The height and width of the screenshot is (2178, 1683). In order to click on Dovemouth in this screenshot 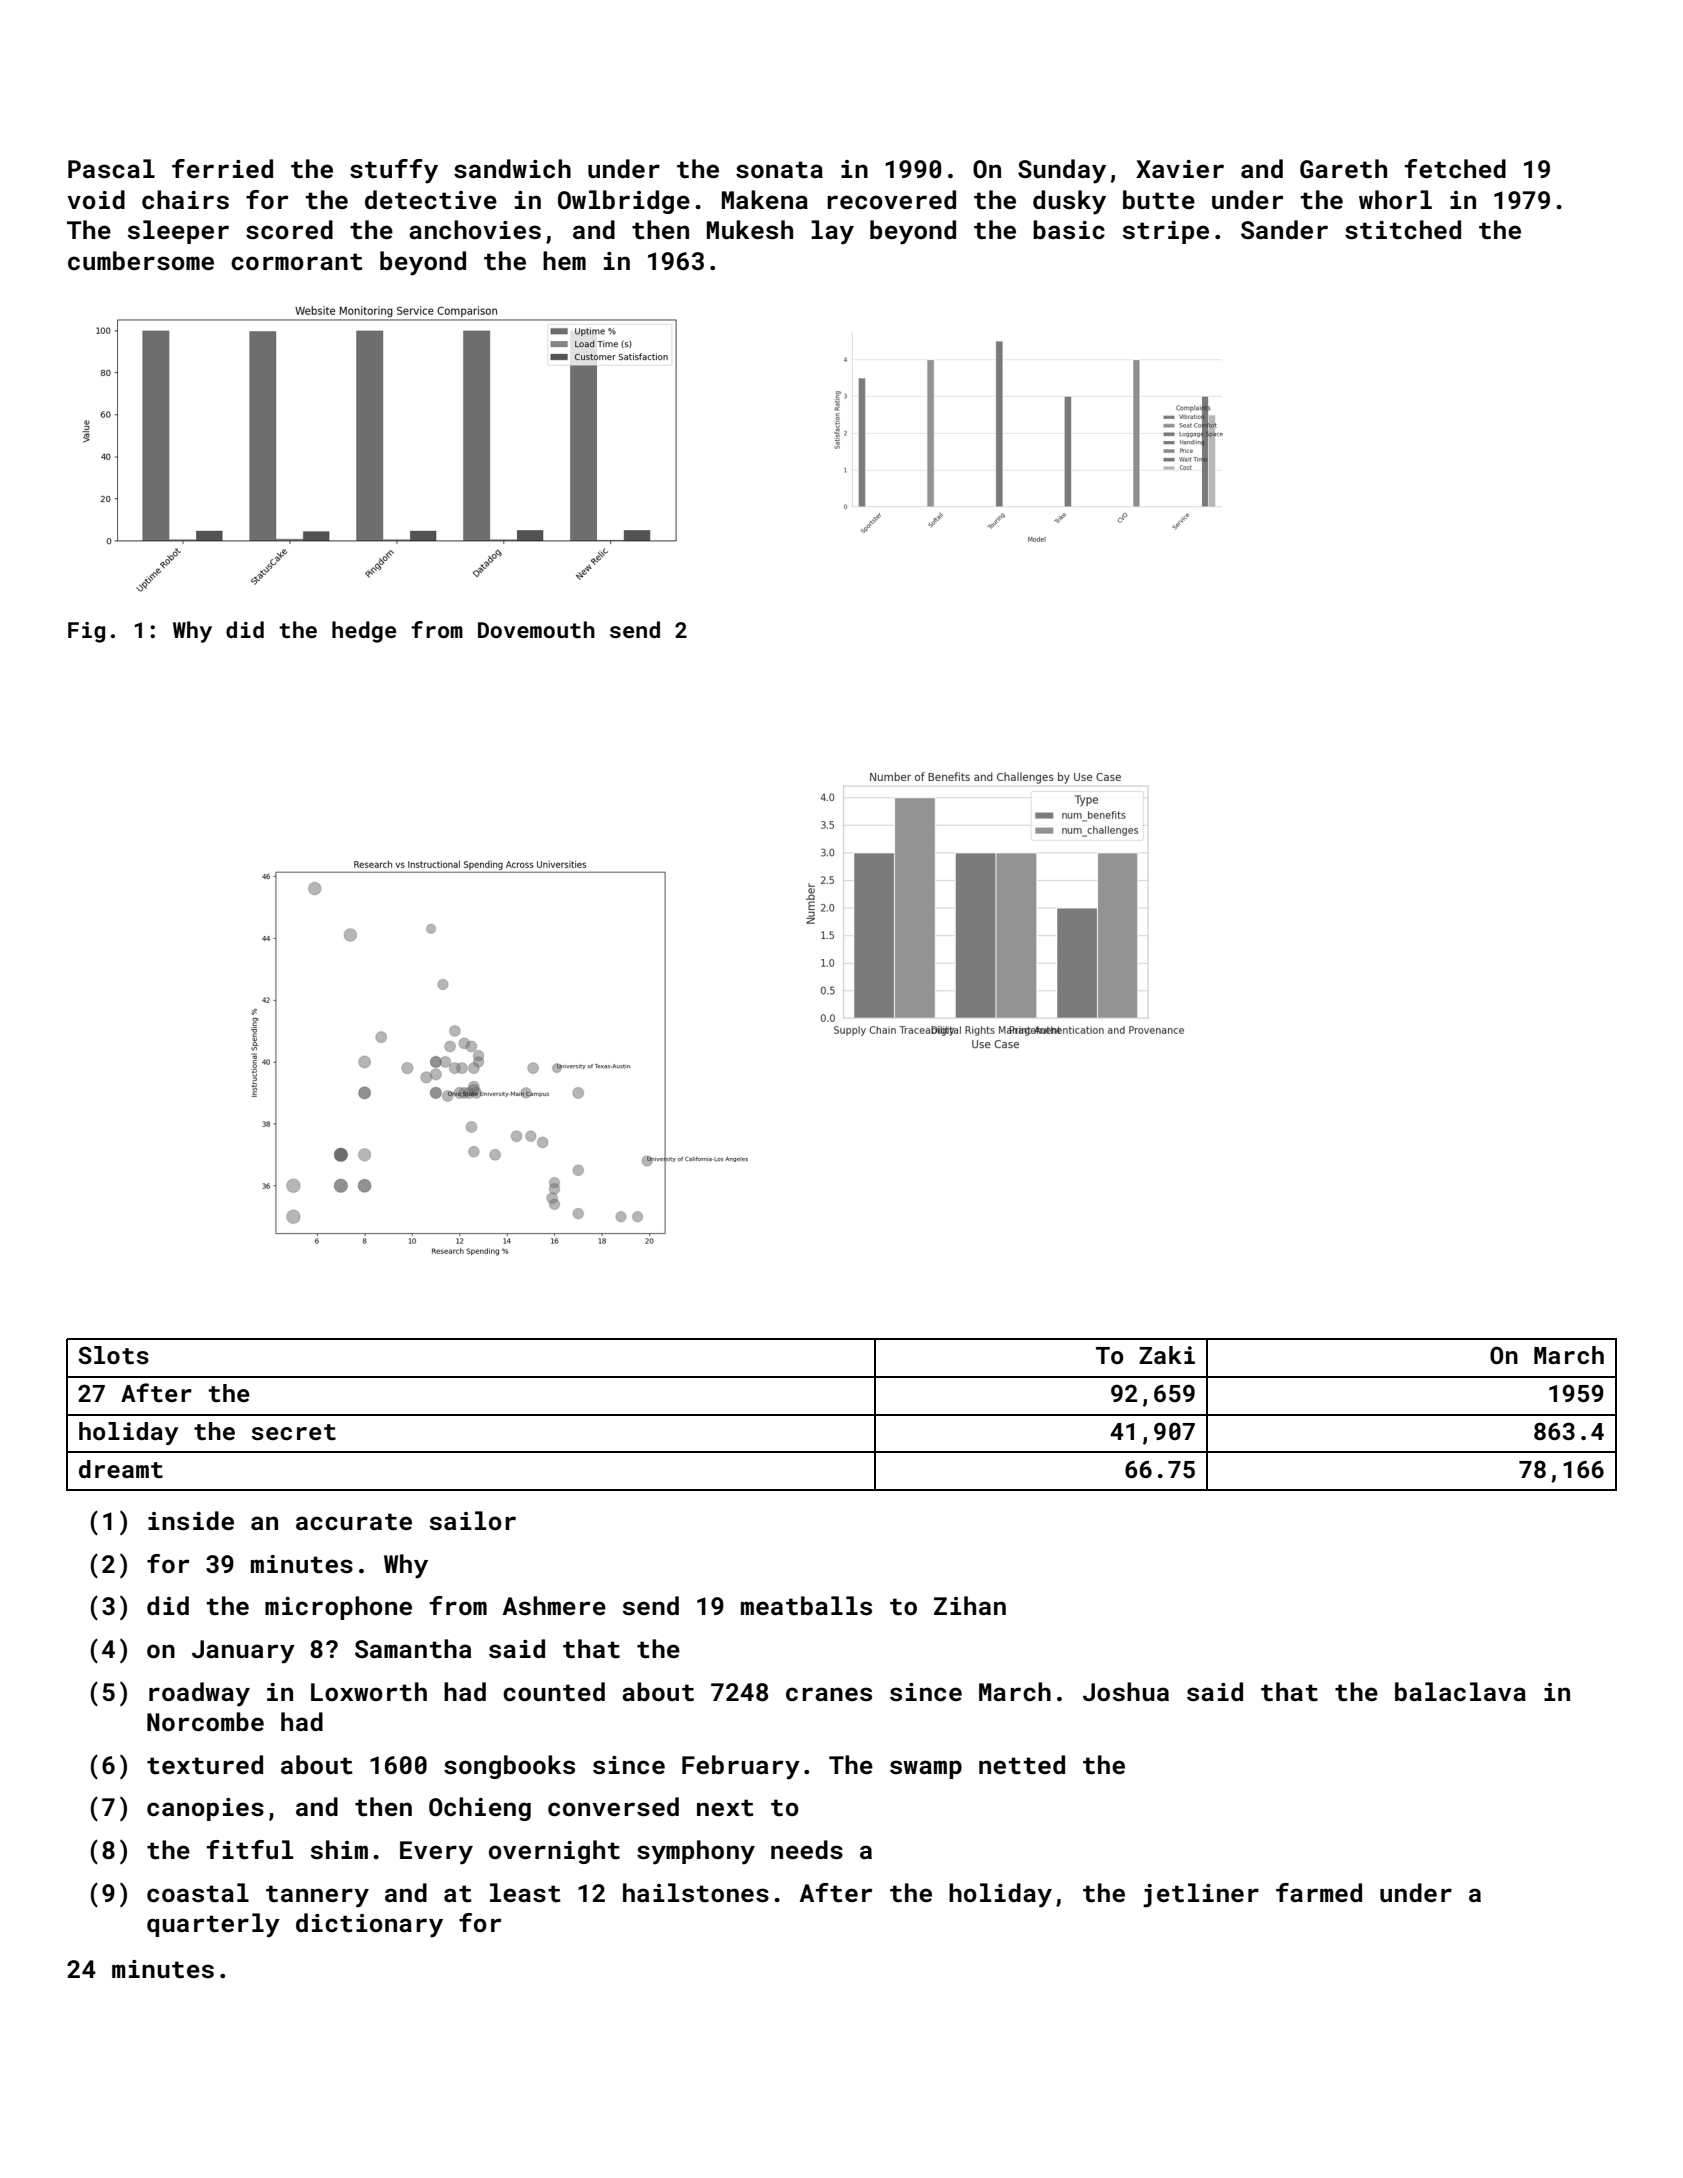, I will do `click(536, 629)`.
